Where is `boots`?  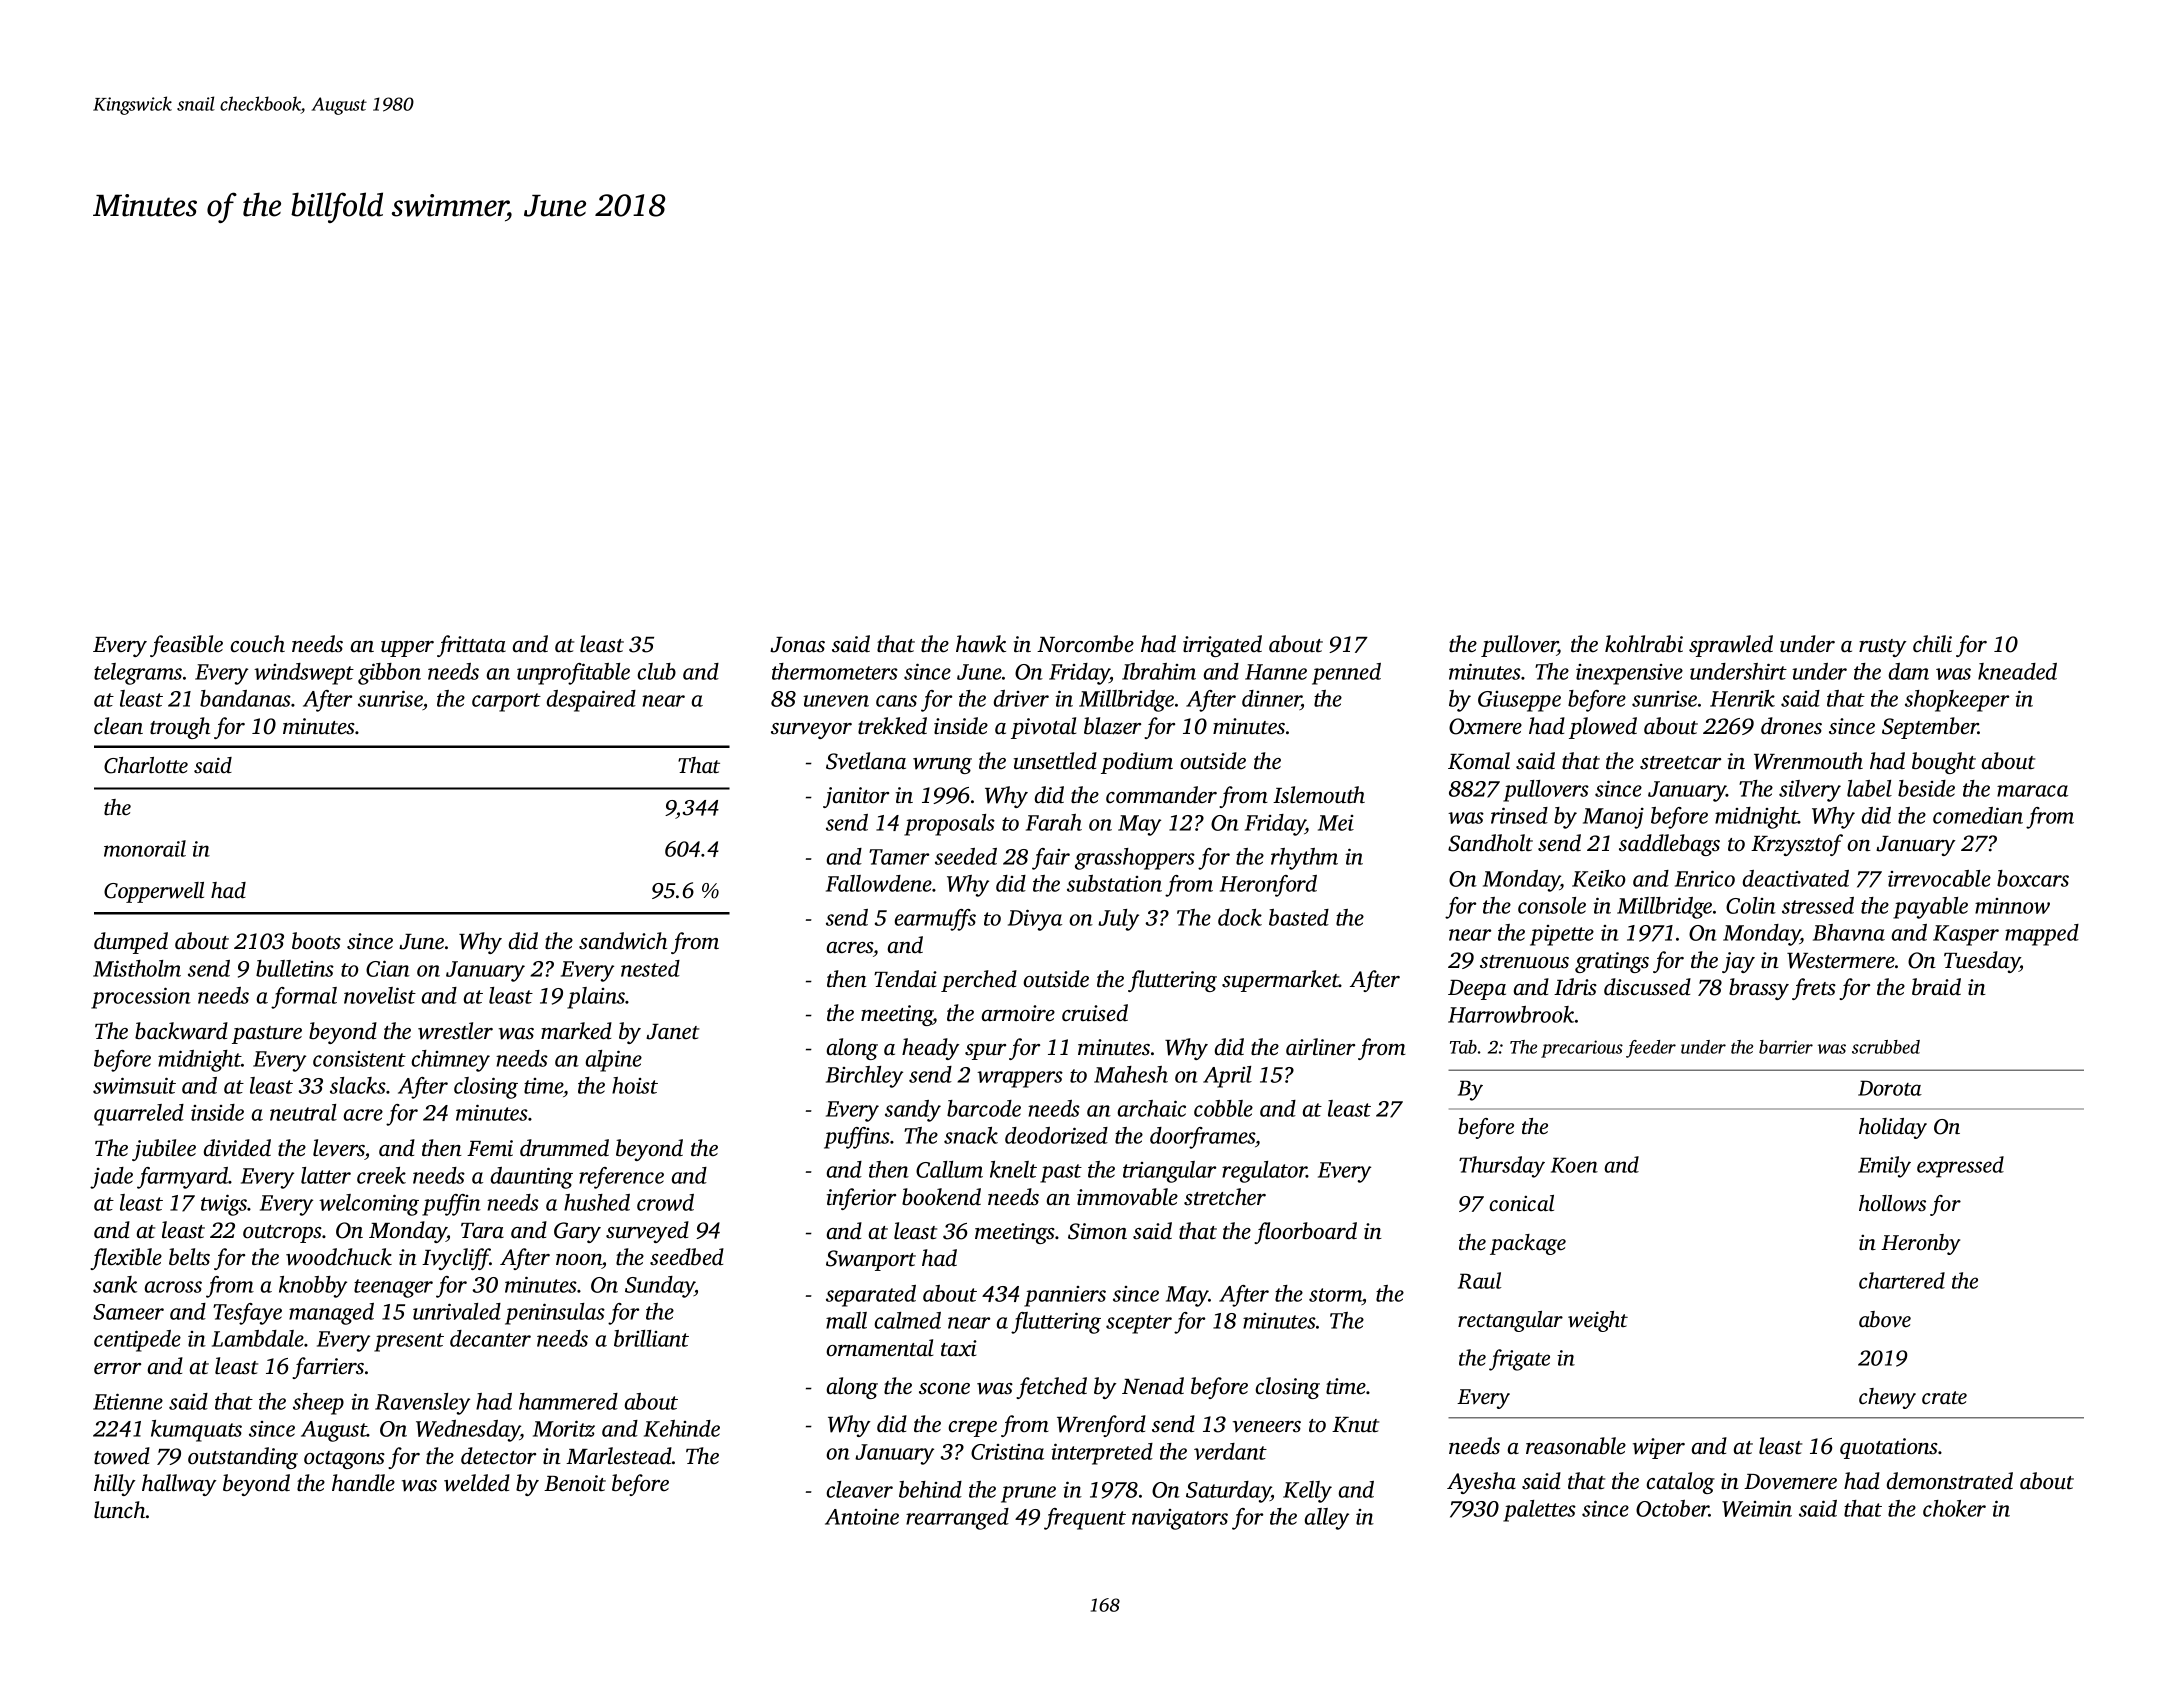 boots is located at coordinates (316, 941).
